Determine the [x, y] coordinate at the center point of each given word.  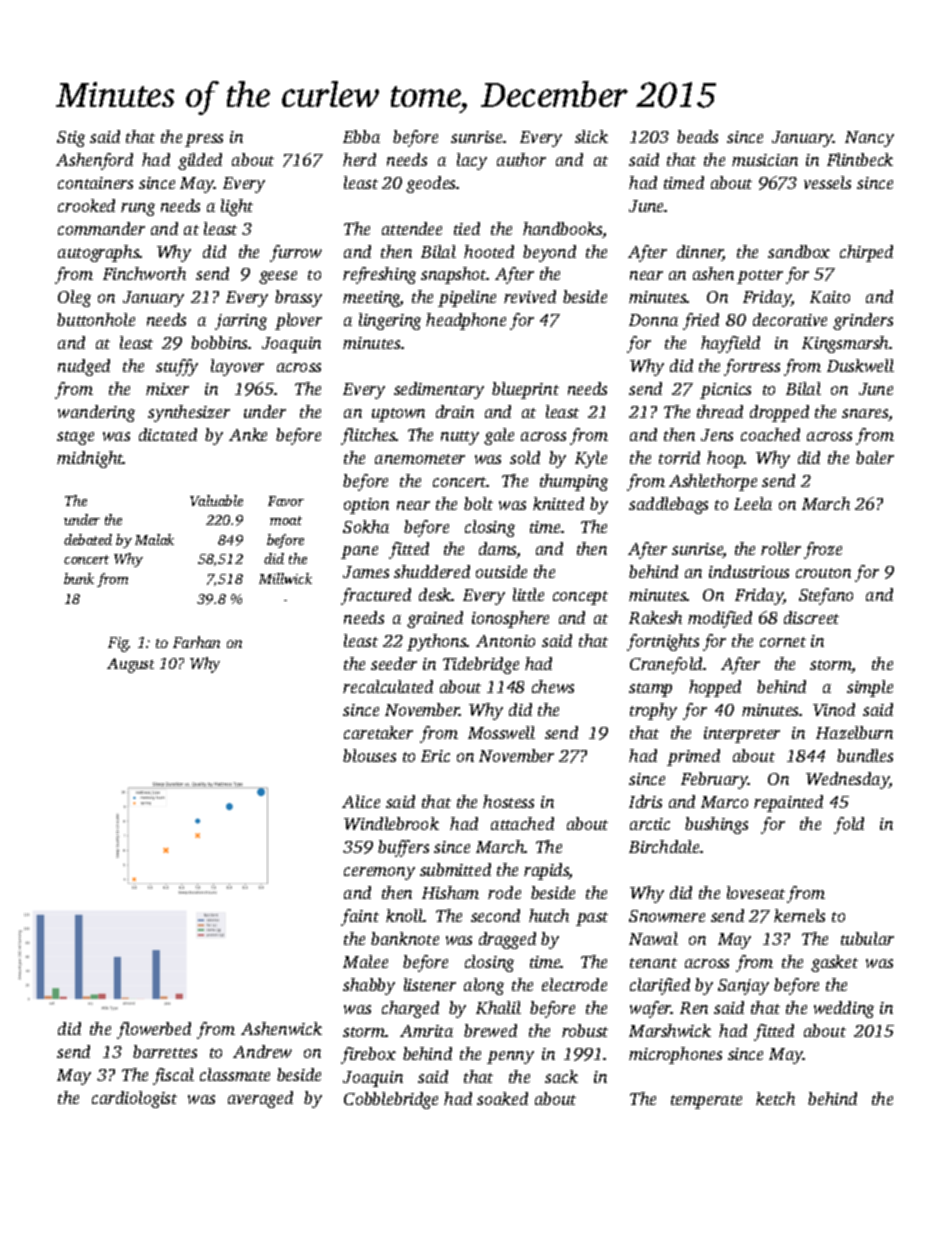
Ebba [361, 136]
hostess [508, 801]
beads [697, 136]
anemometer [420, 459]
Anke [248, 434]
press [204, 140]
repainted [788, 803]
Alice [361, 801]
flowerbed [154, 1030]
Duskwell [860, 365]
